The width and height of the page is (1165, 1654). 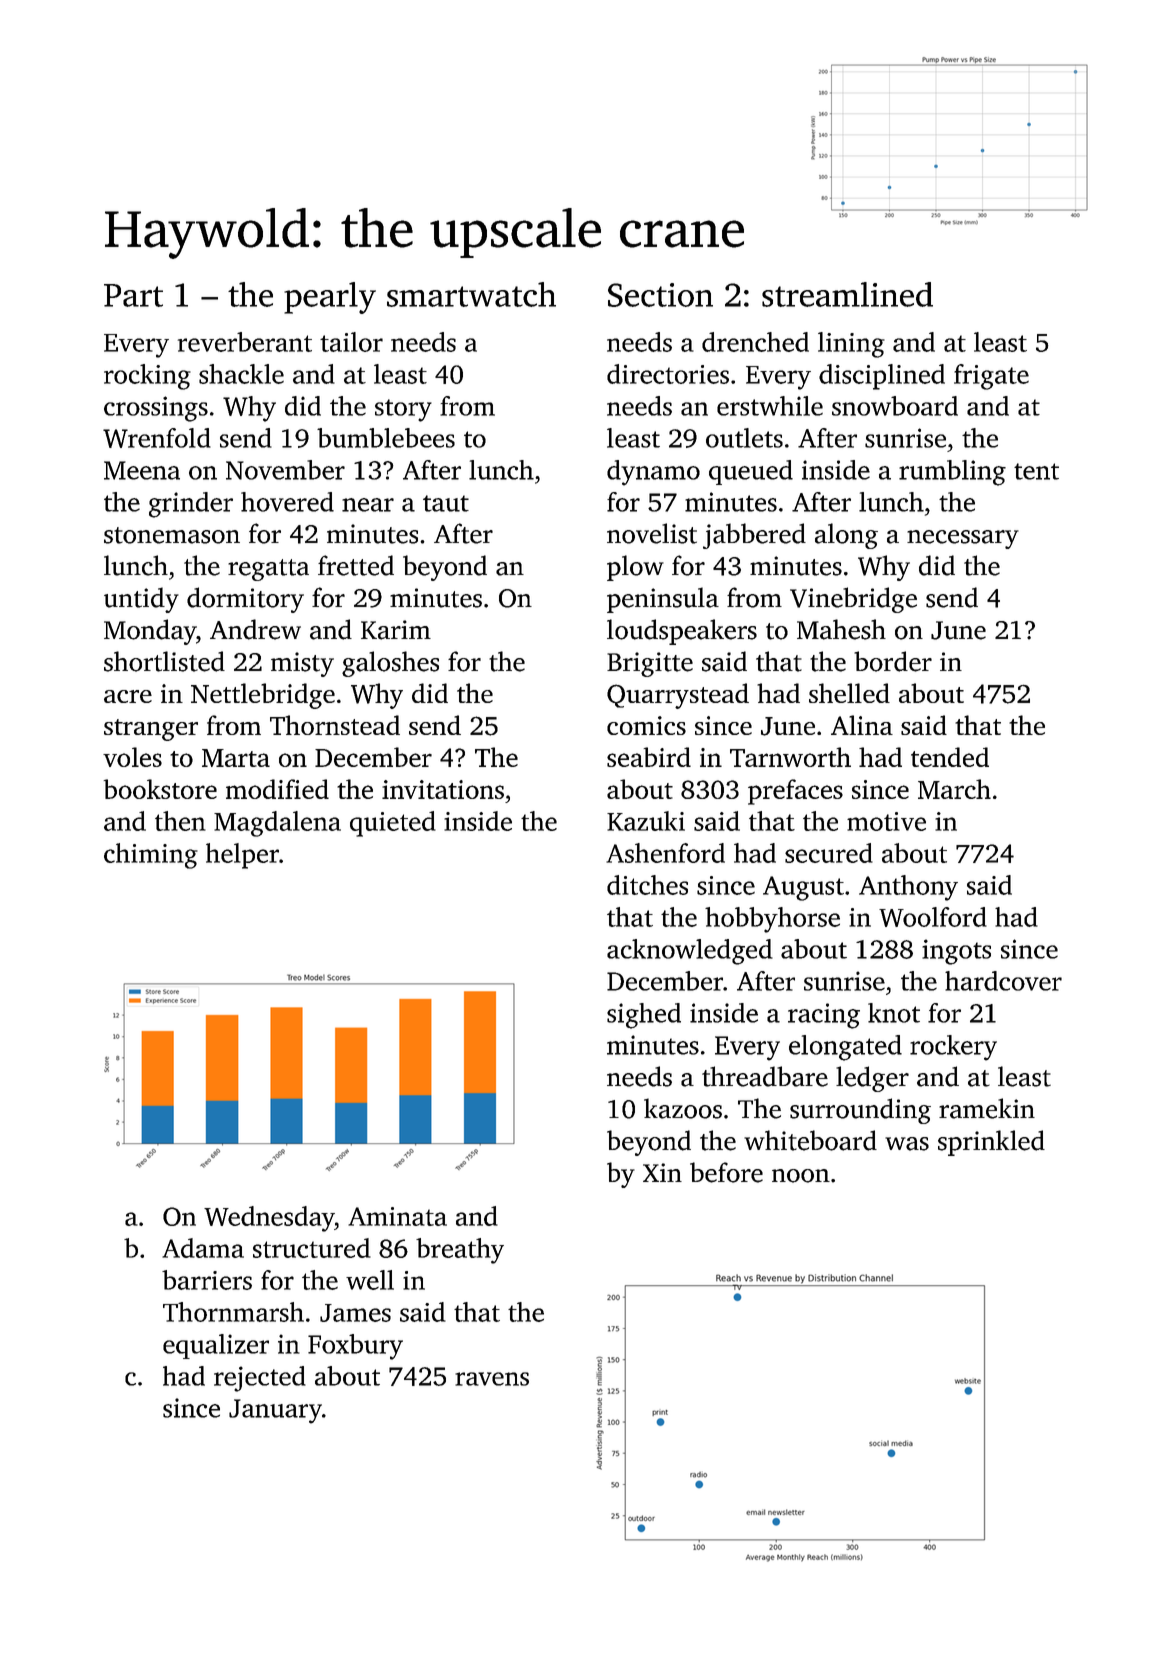 I want to click on grinder, so click(x=191, y=505).
